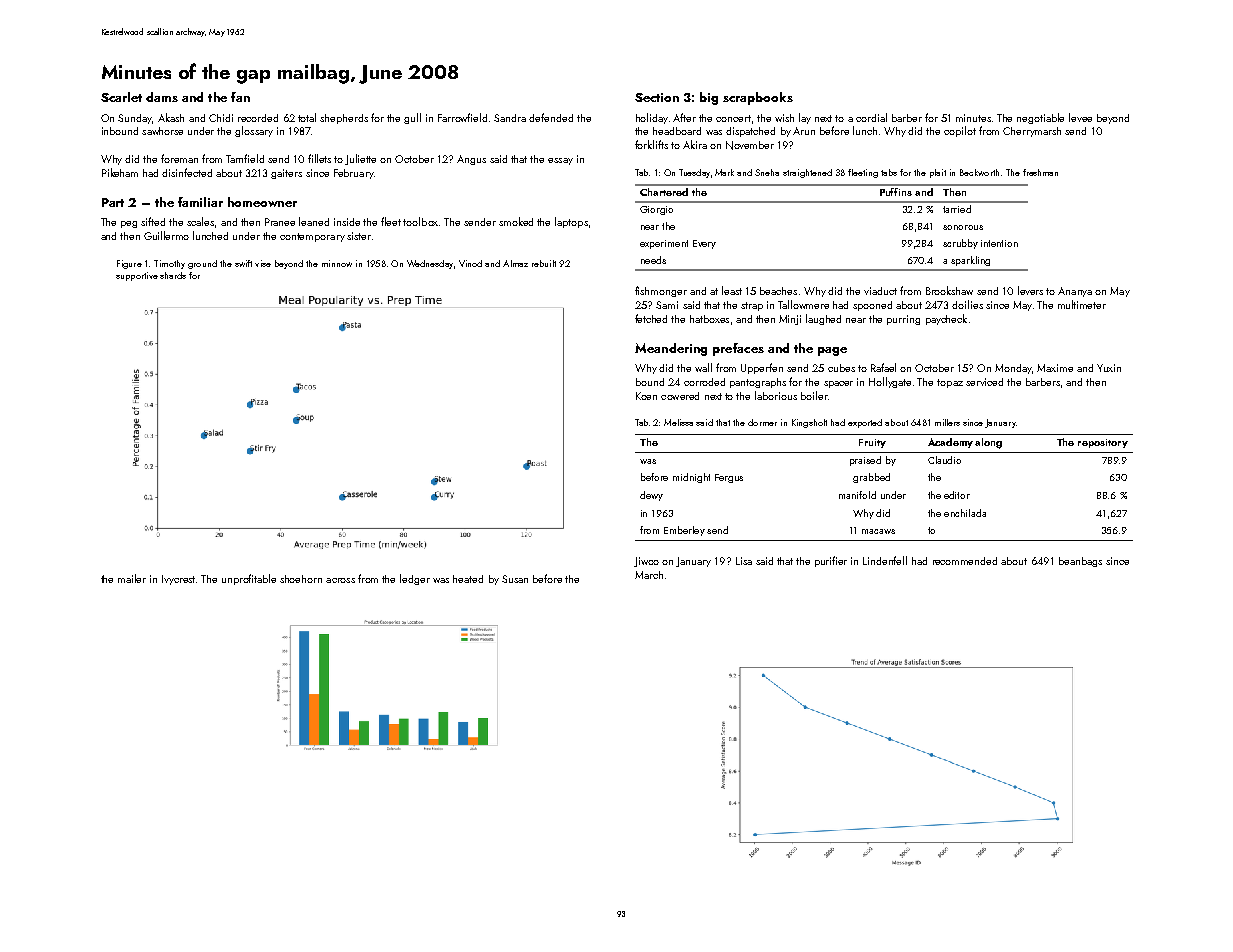 Image resolution: width=1233 pixels, height=952 pixels. Describe the element at coordinates (651, 496) in the image. I see `dewy` at that location.
